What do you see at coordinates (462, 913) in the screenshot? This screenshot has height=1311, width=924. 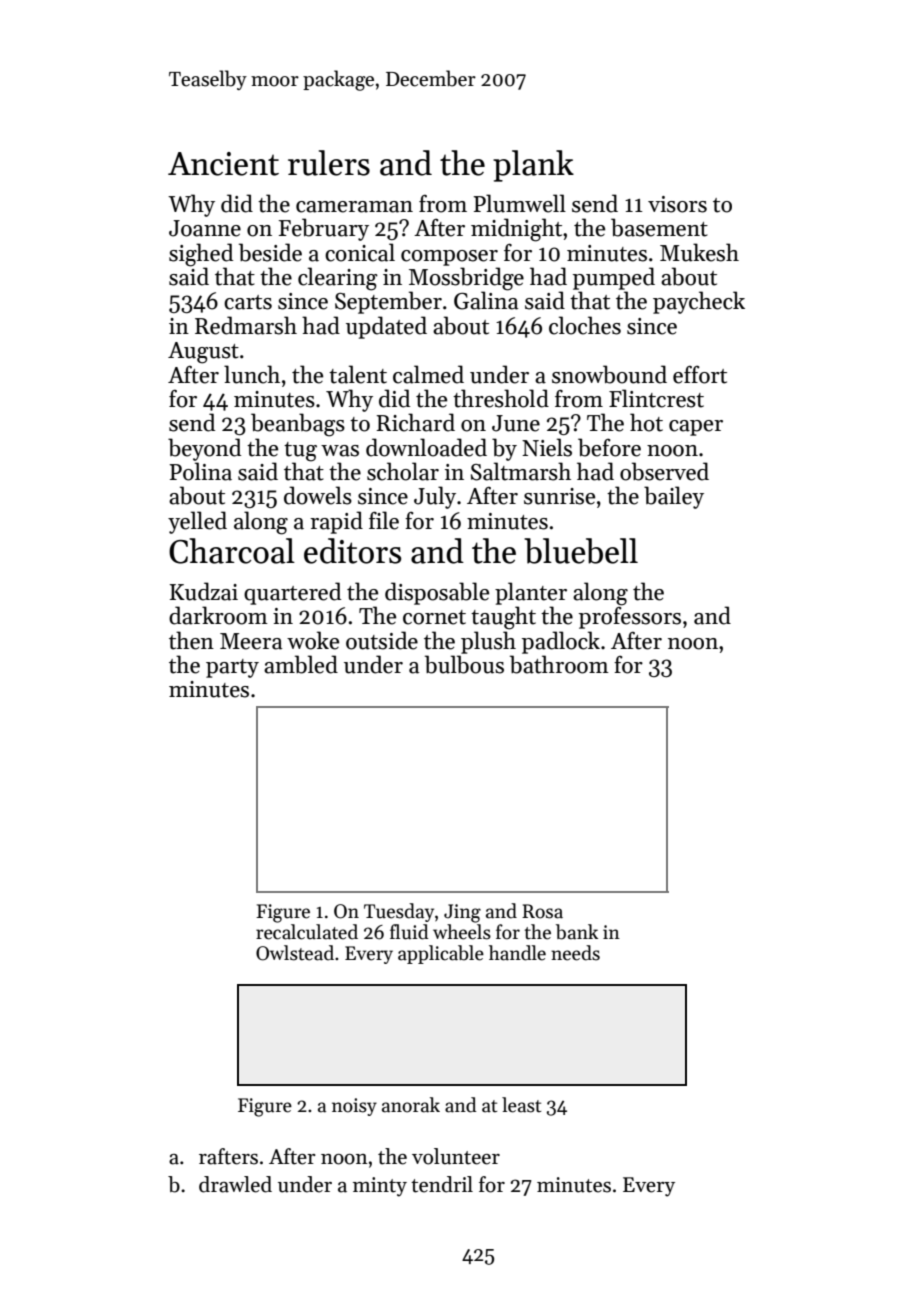 I see `Jing` at bounding box center [462, 913].
